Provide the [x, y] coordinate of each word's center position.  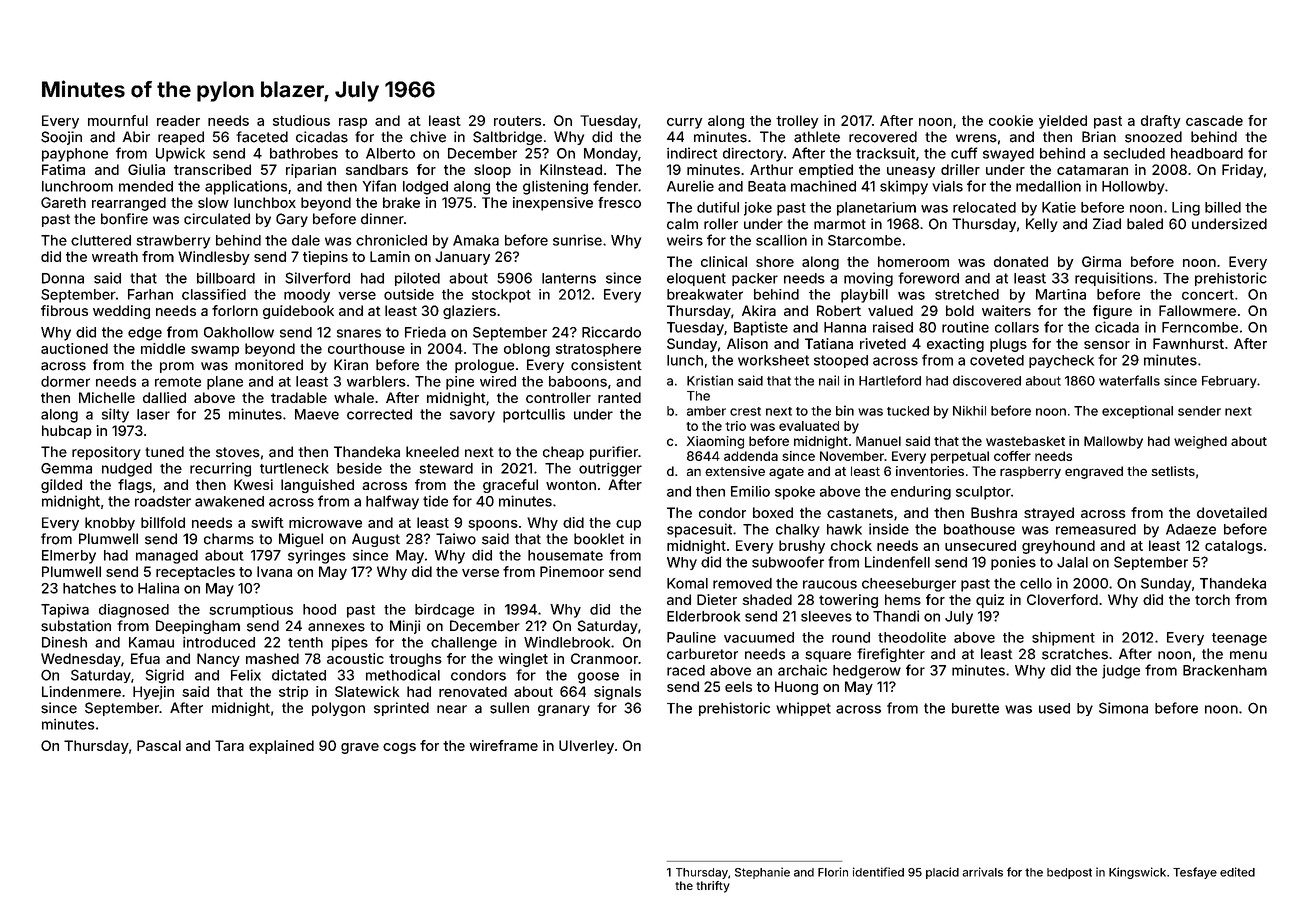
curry [684, 123]
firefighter [891, 655]
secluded [1134, 153]
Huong [796, 688]
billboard [226, 278]
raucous [830, 584]
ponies [1013, 563]
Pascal [159, 745]
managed [167, 557]
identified [878, 872]
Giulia [146, 169]
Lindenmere [81, 691]
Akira [759, 310]
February [1229, 382]
